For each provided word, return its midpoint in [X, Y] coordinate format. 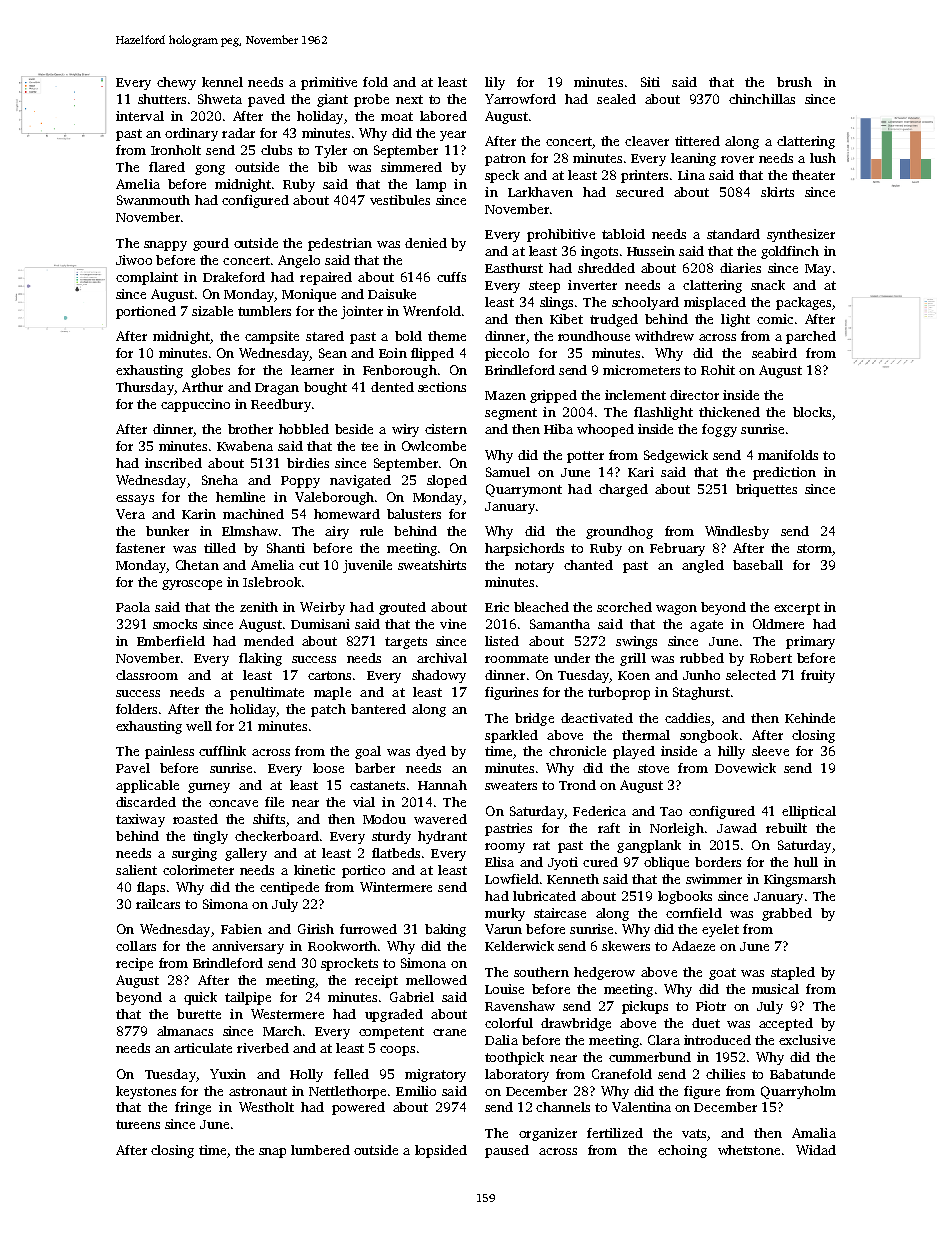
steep [544, 287]
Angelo [299, 261]
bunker [167, 531]
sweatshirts [432, 565]
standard [733, 234]
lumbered [320, 1150]
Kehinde [810, 718]
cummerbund [650, 1057]
